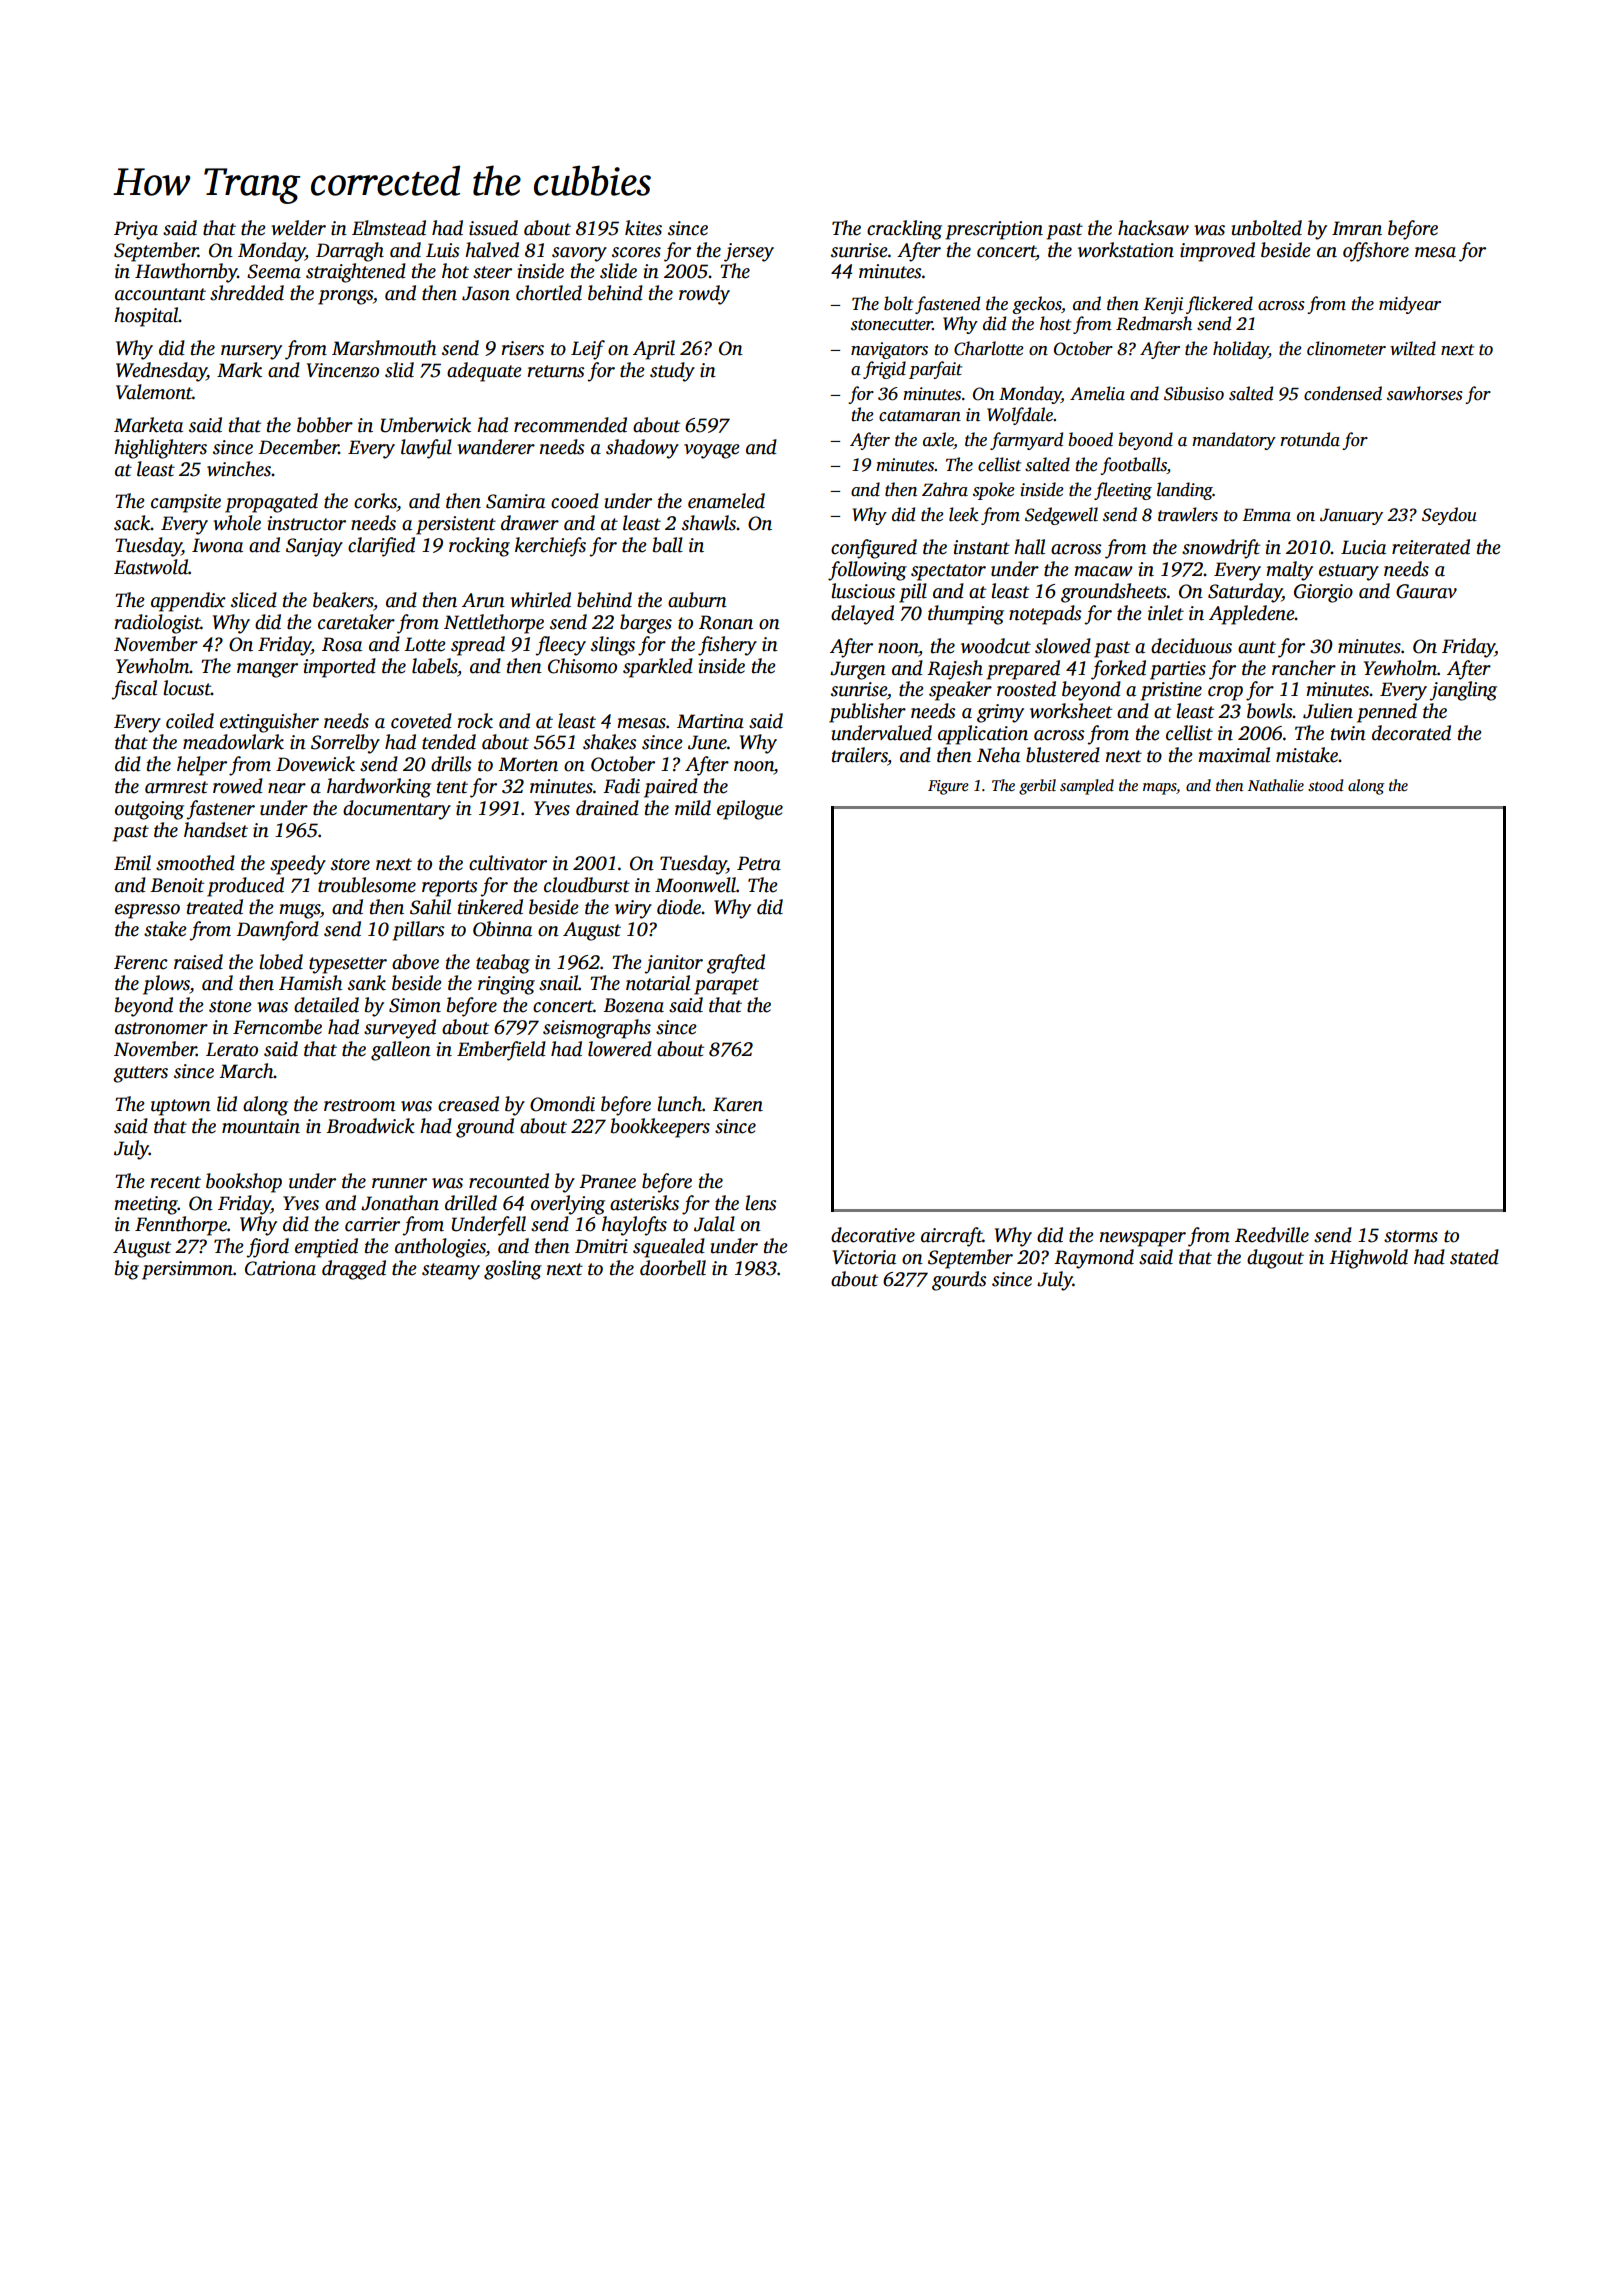 This image has width=1620, height=2292. I want to click on Priya, so click(136, 230).
